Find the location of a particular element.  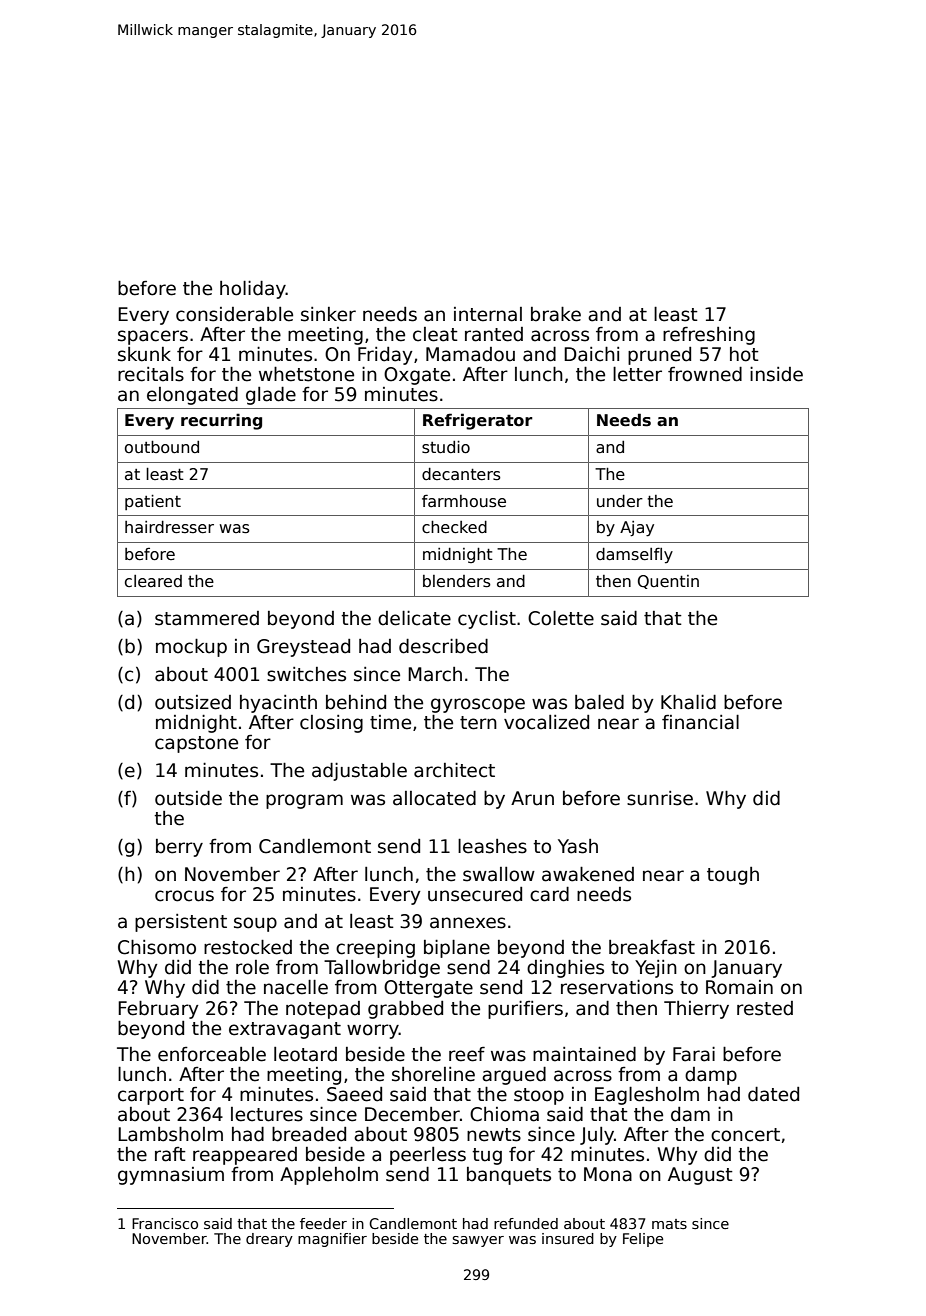

whetstone is located at coordinates (306, 374).
